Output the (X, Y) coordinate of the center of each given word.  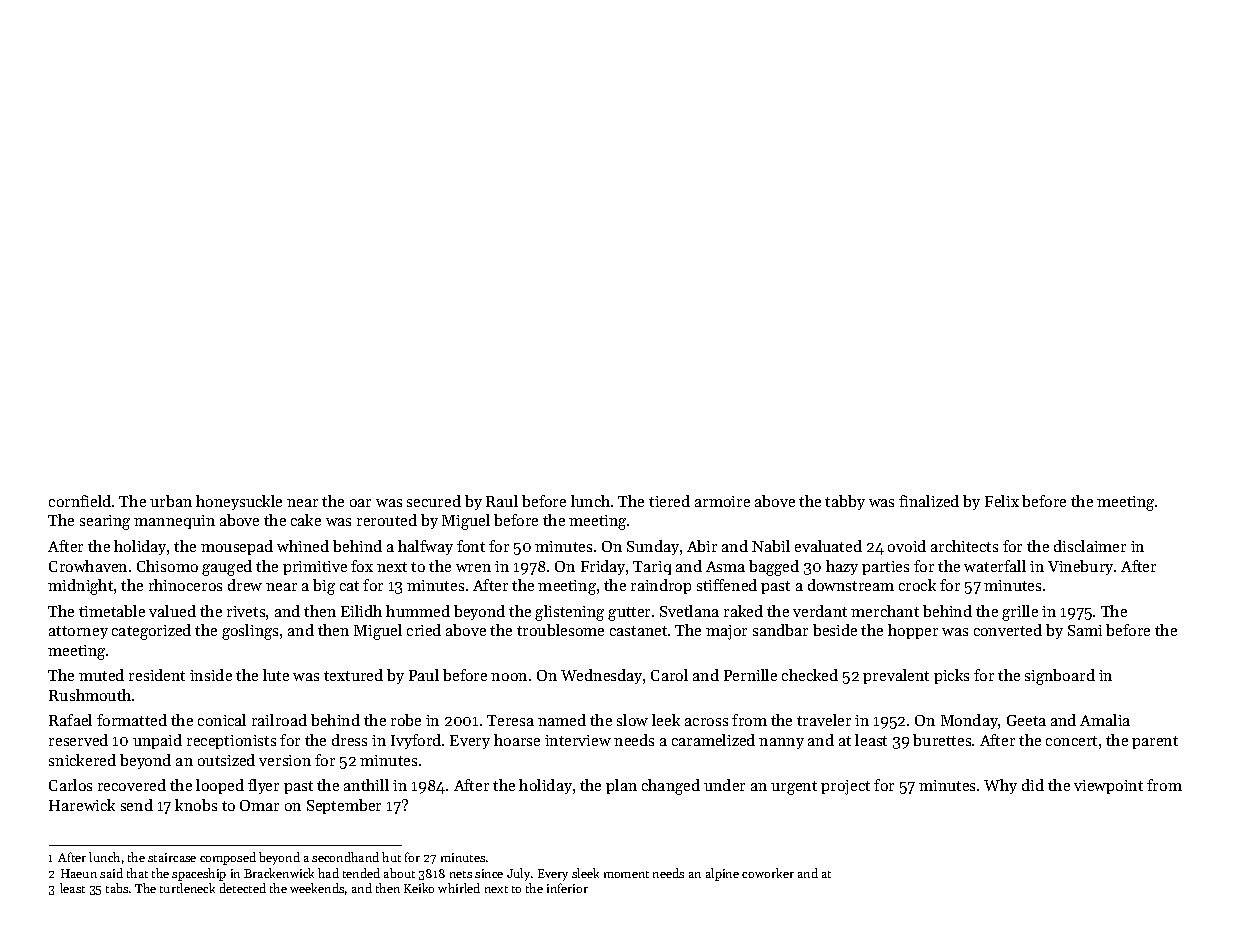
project (845, 787)
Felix (1002, 501)
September (344, 806)
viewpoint (1108, 787)
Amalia (1105, 720)
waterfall (995, 566)
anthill (366, 785)
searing (105, 522)
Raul (502, 501)
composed (228, 858)
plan (621, 786)
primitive (315, 568)
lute (276, 675)
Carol (669, 675)
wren (473, 568)
